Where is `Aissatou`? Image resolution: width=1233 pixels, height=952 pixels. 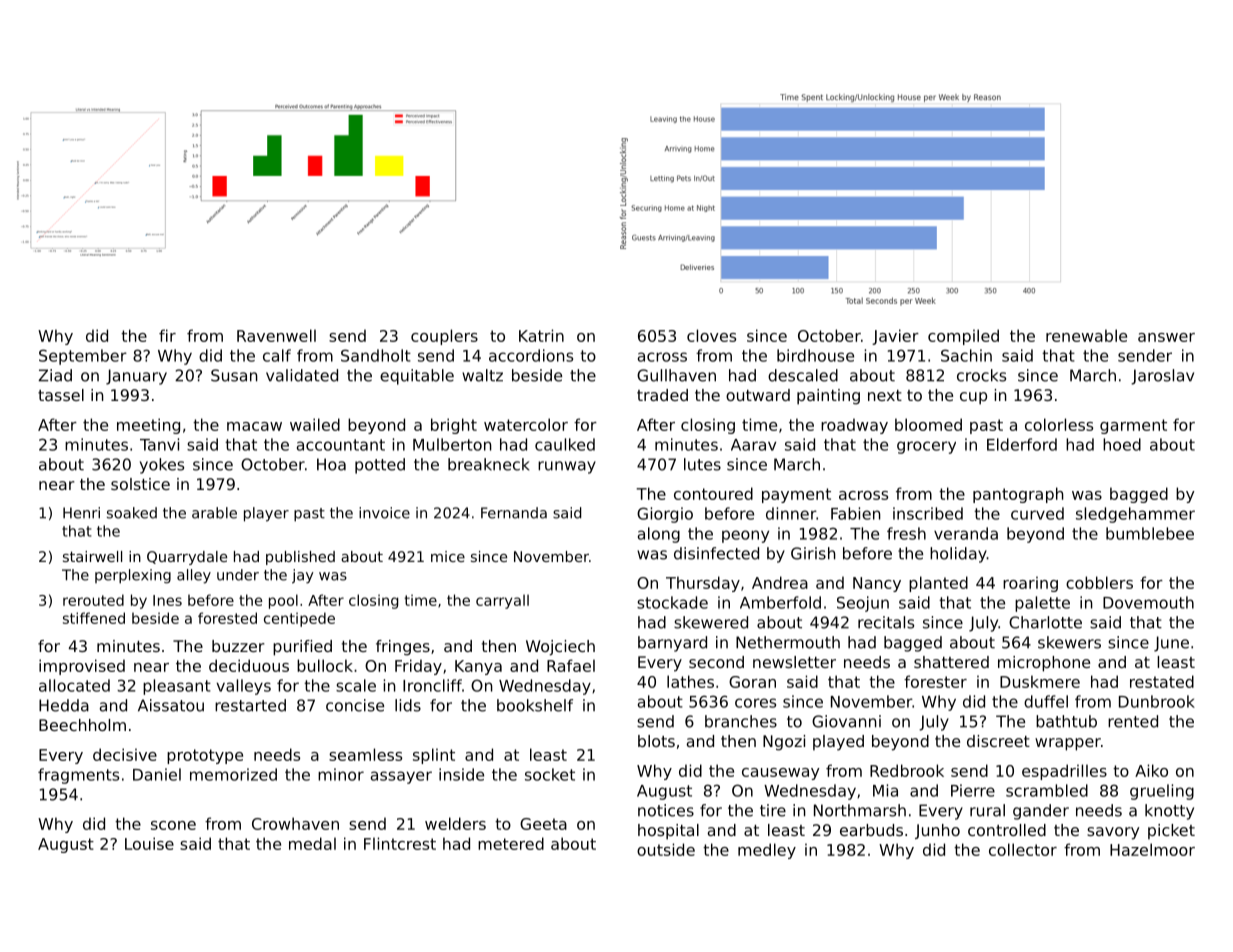 Aissatou is located at coordinates (171, 705).
